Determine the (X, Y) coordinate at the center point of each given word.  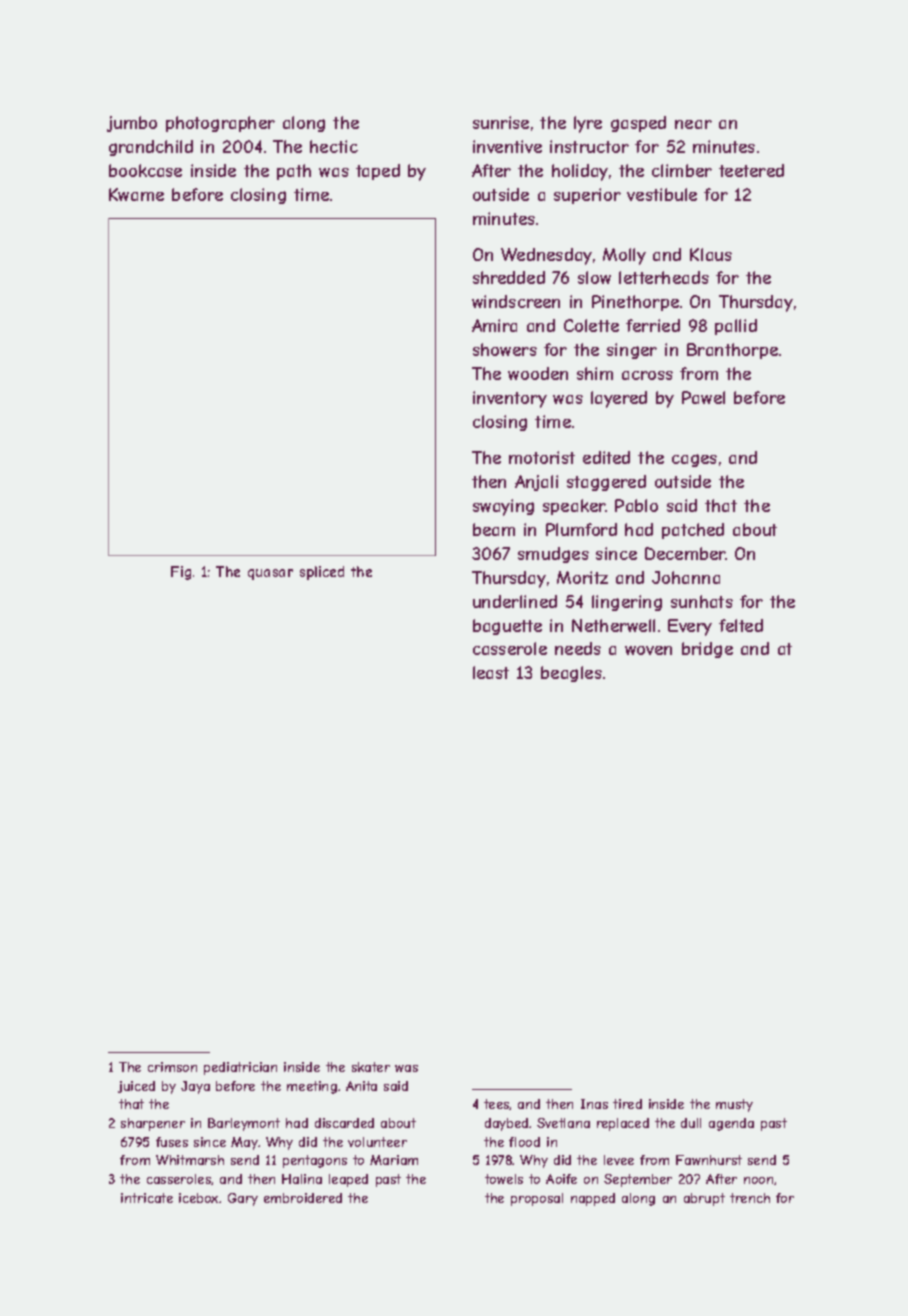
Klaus (711, 254)
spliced (322, 573)
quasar (270, 574)
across (647, 375)
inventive (507, 146)
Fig (181, 573)
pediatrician (240, 1068)
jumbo (132, 124)
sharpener (153, 1124)
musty (734, 1105)
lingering (627, 603)
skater (371, 1067)
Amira (494, 325)
